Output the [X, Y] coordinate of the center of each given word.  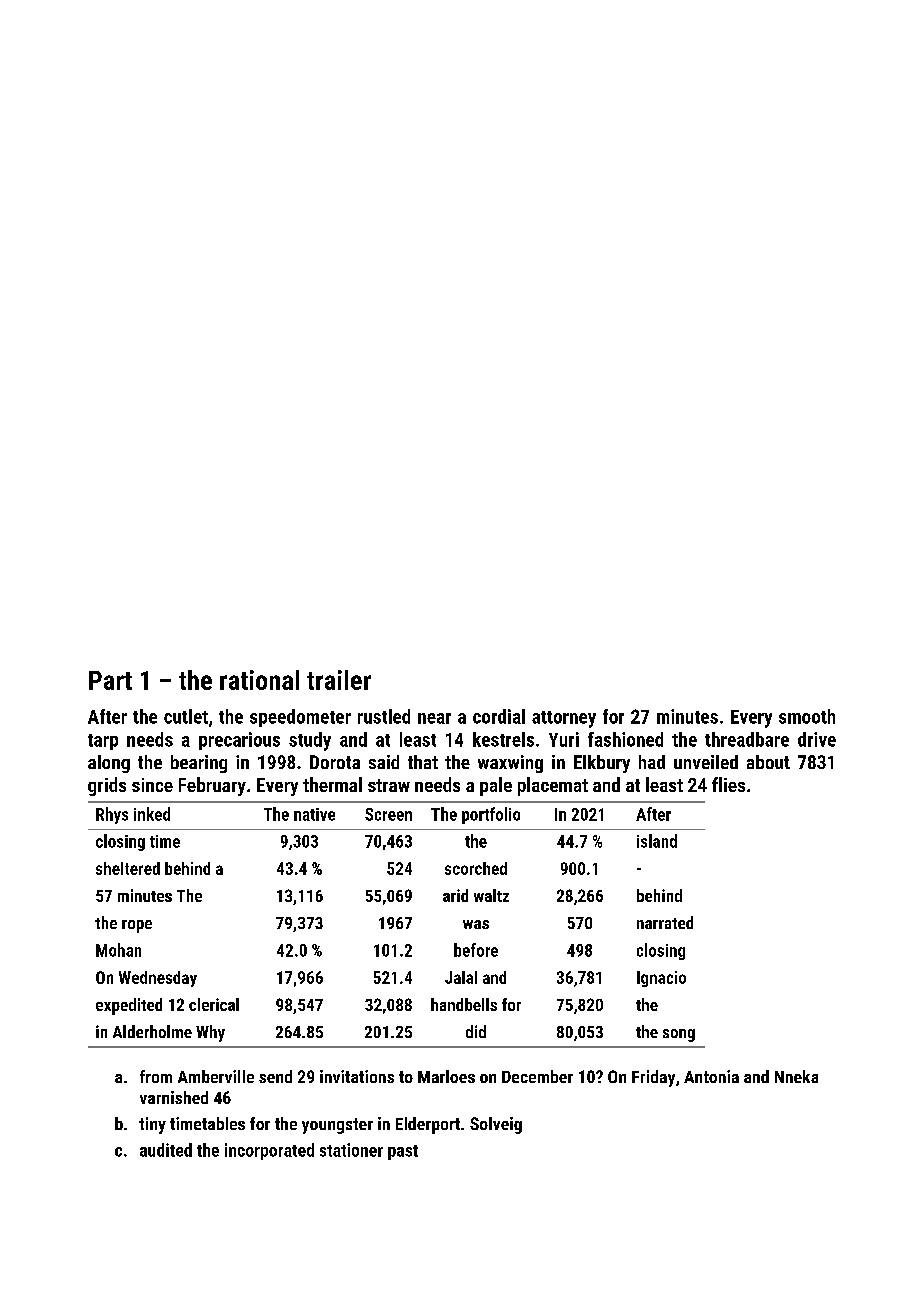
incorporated [269, 1151]
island [657, 841]
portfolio [491, 815]
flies [728, 784]
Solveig [496, 1125]
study [310, 741]
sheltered [128, 868]
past [403, 1152]
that [423, 762]
